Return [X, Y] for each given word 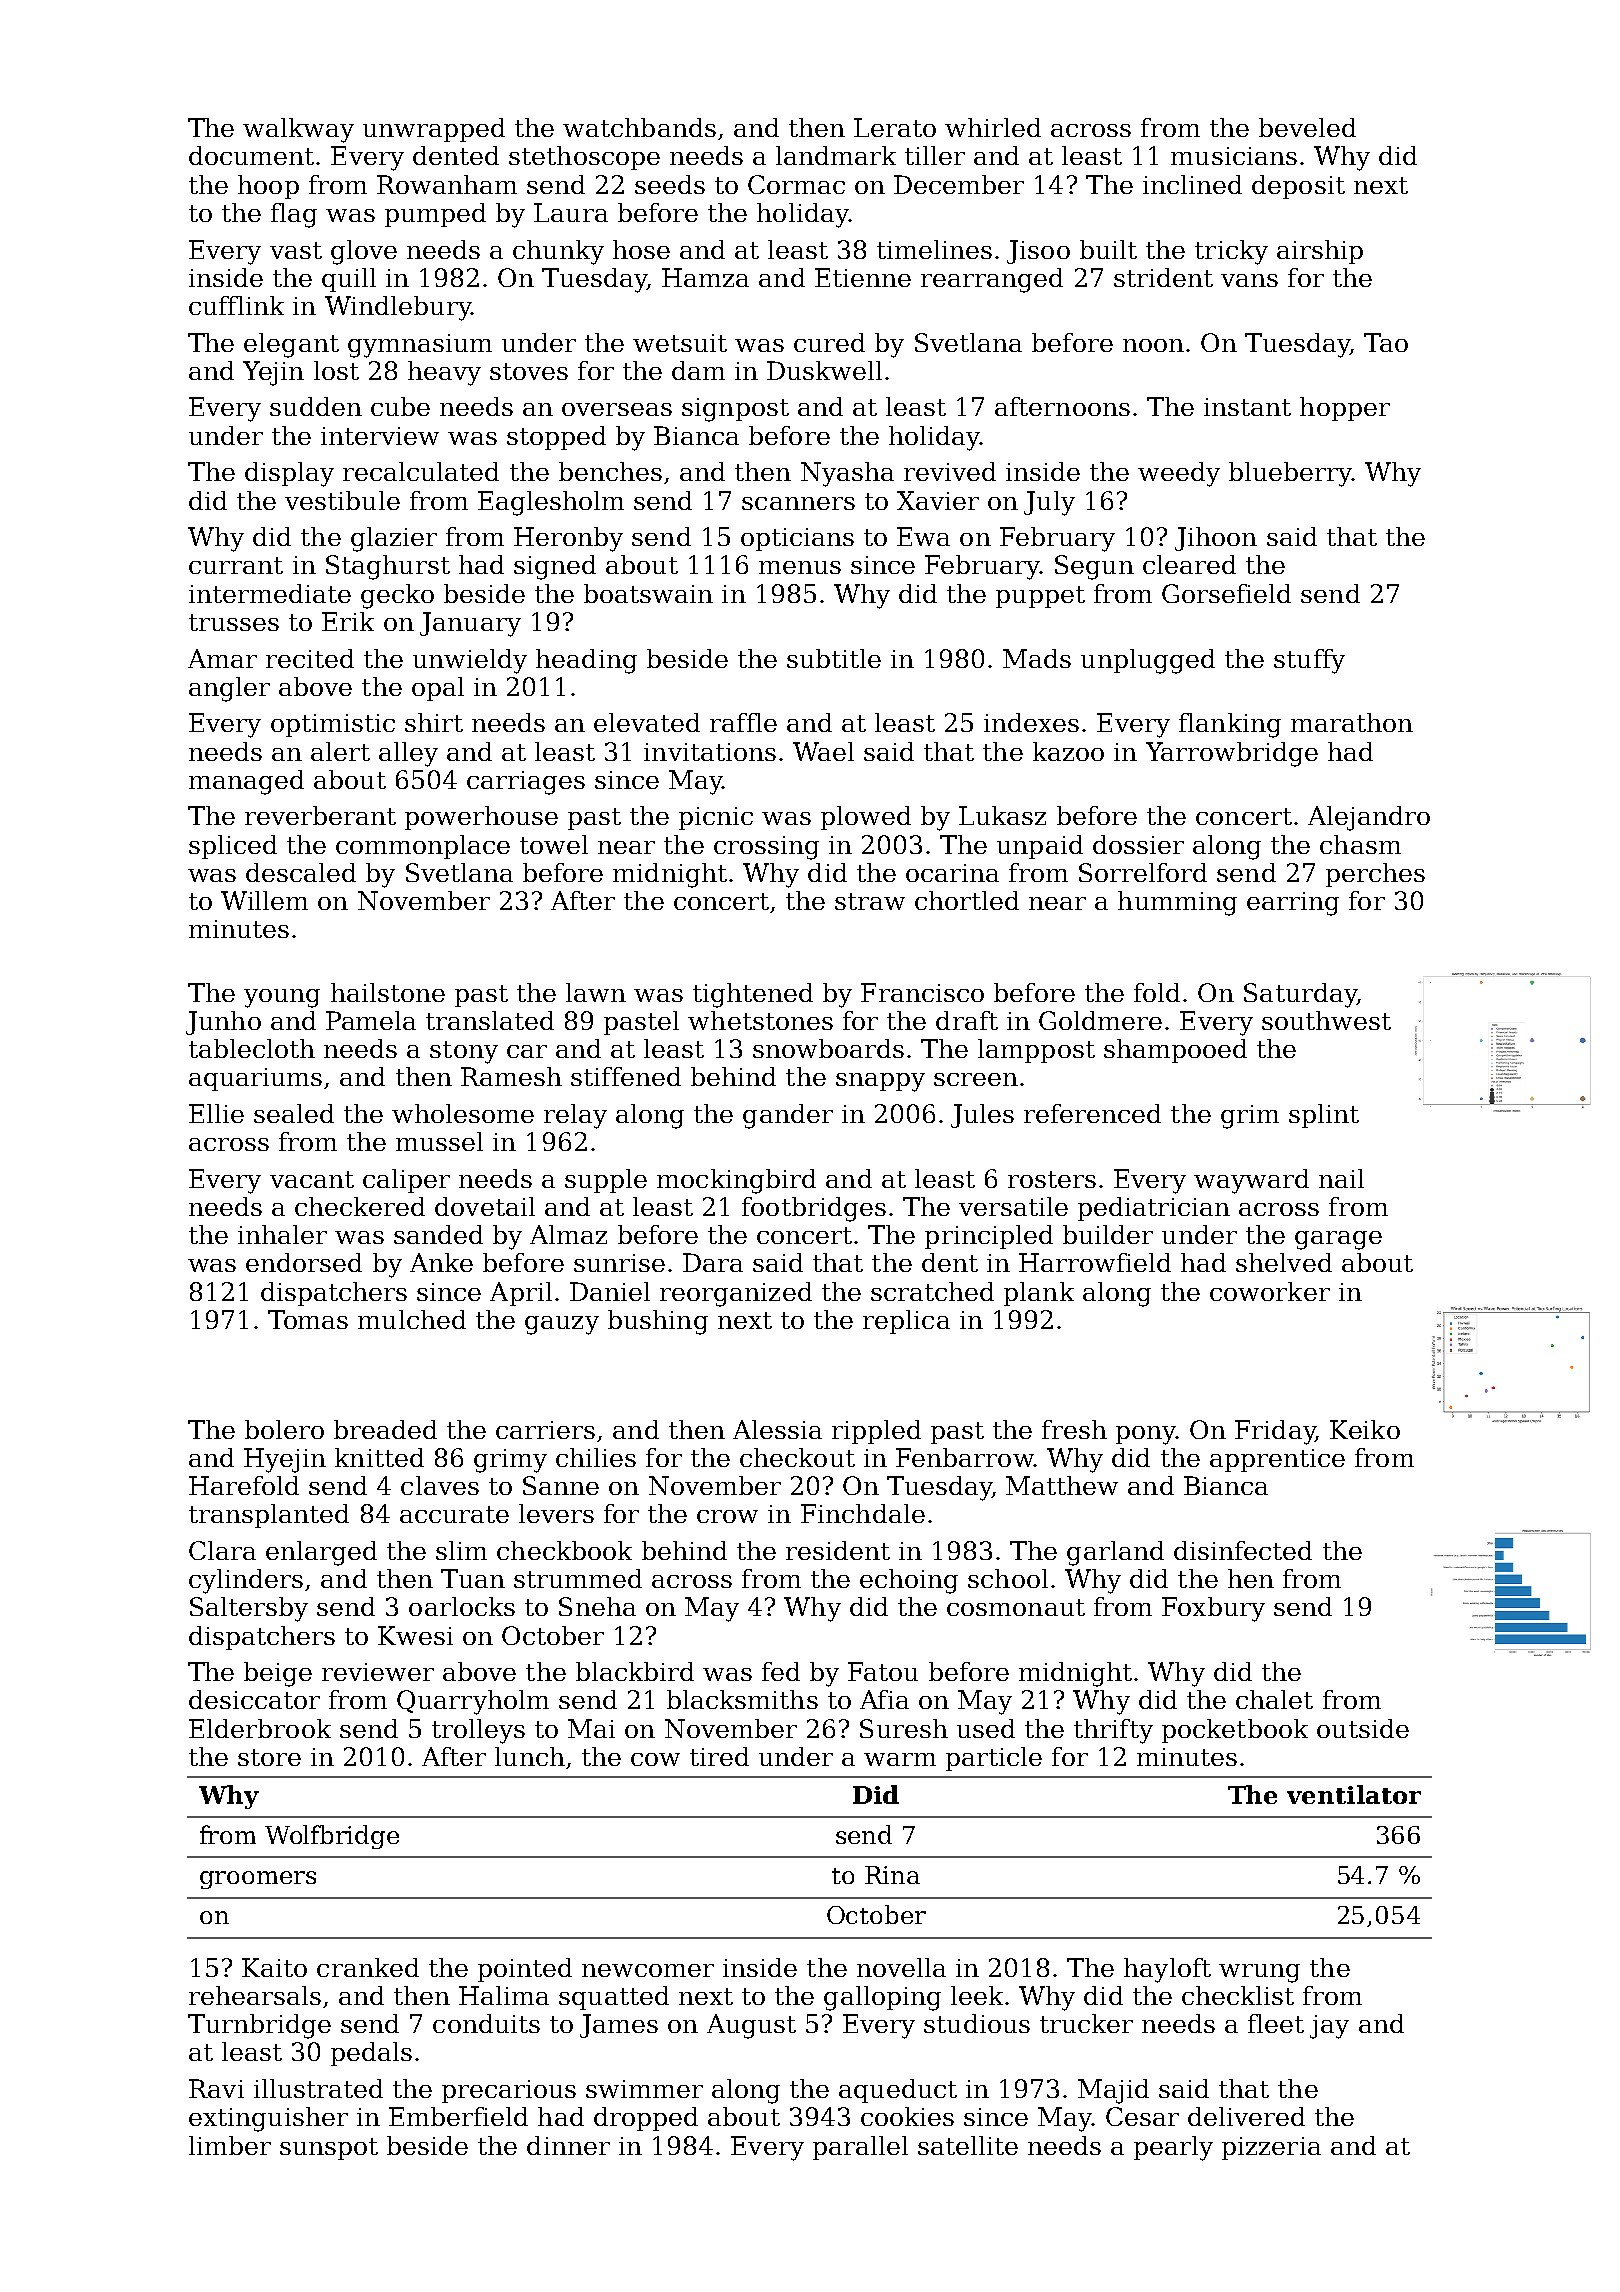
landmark [836, 155]
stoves [529, 371]
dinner [568, 2145]
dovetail [485, 1206]
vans [1249, 280]
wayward [1251, 1181]
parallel [860, 2148]
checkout [797, 1457]
